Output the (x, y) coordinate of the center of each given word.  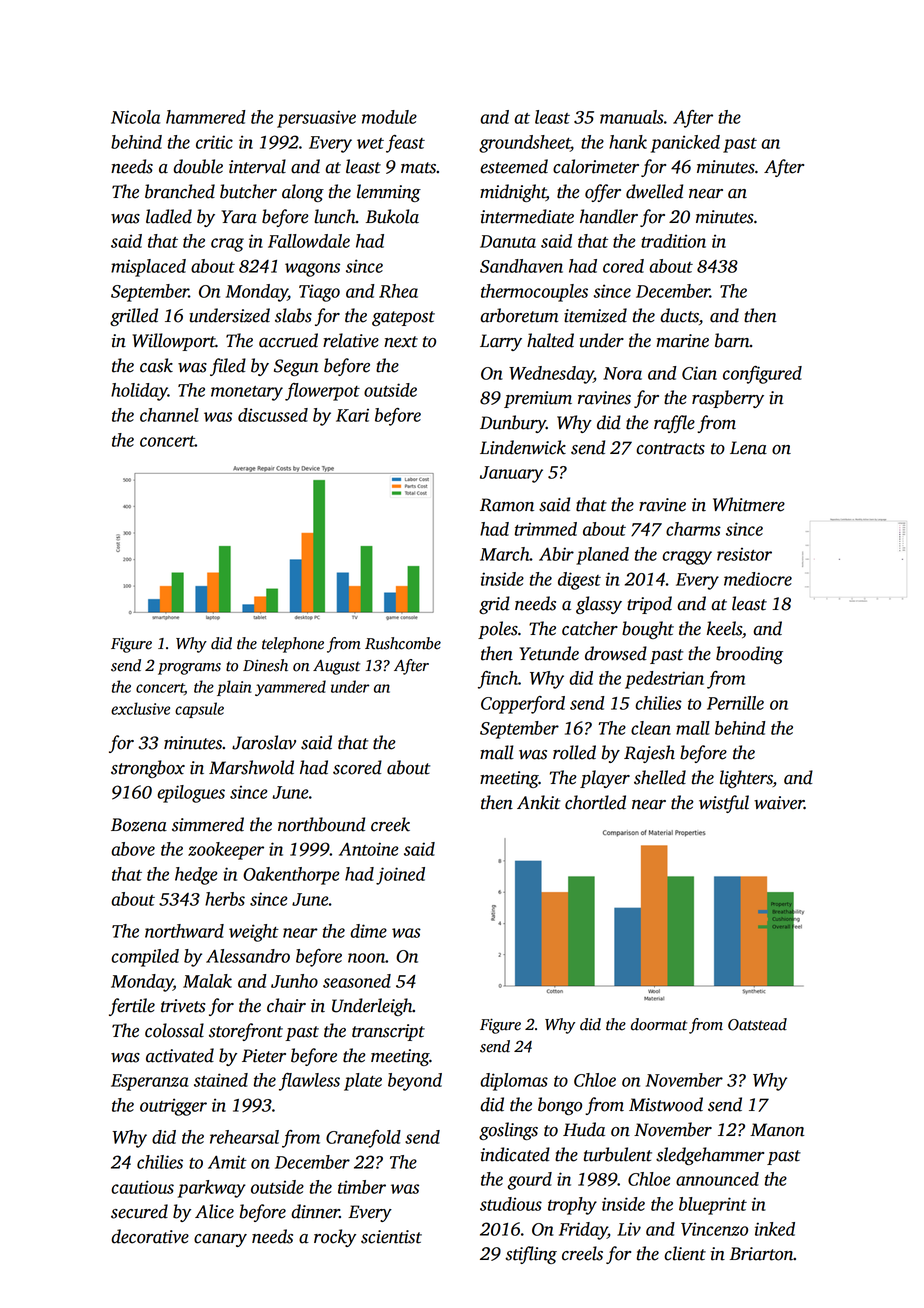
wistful (724, 804)
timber (362, 1187)
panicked (685, 144)
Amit (227, 1162)
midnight (513, 193)
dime (368, 931)
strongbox (148, 769)
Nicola (135, 117)
